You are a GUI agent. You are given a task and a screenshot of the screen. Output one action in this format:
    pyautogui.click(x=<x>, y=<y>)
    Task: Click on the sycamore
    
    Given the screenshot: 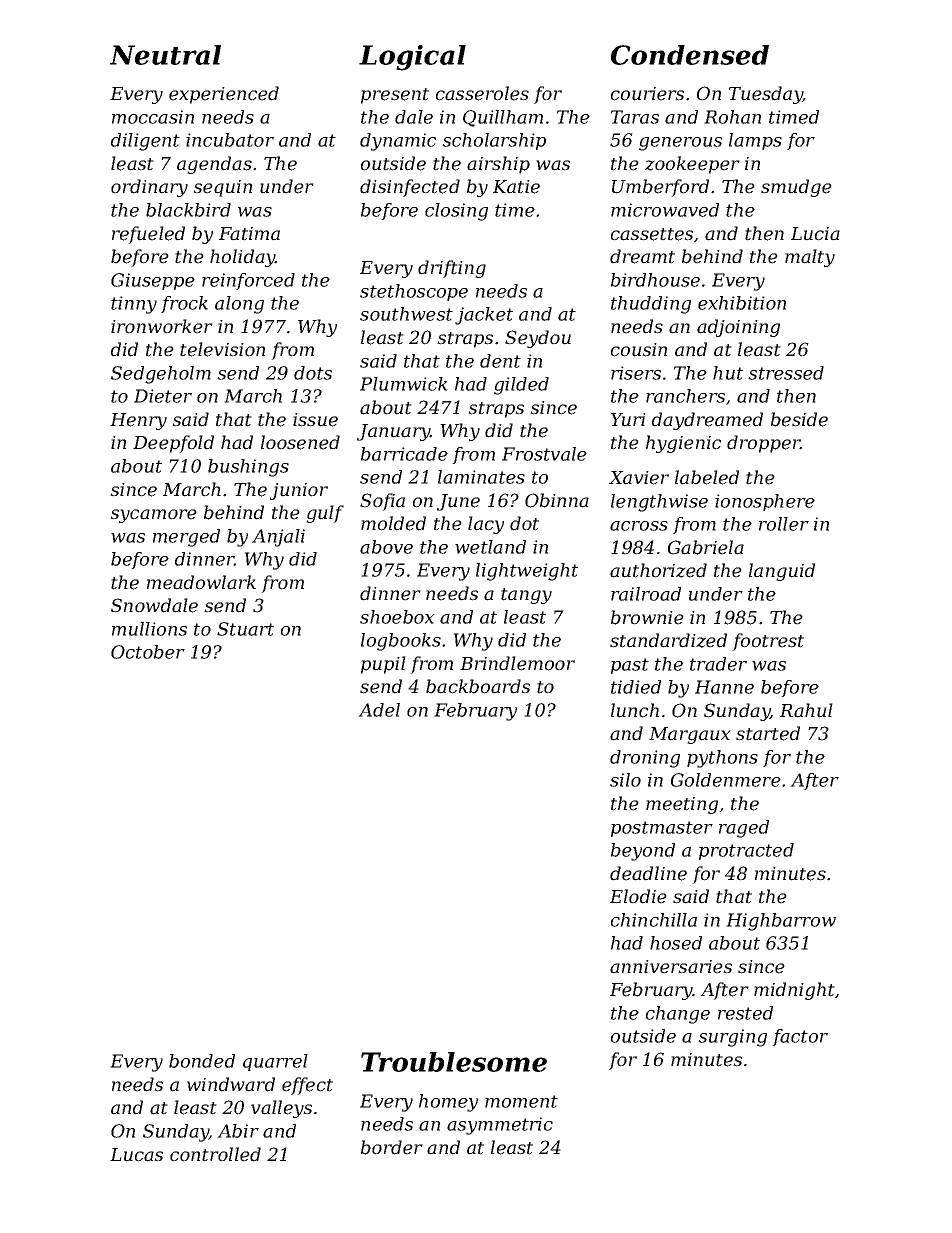 What is the action you would take?
    pyautogui.click(x=153, y=516)
